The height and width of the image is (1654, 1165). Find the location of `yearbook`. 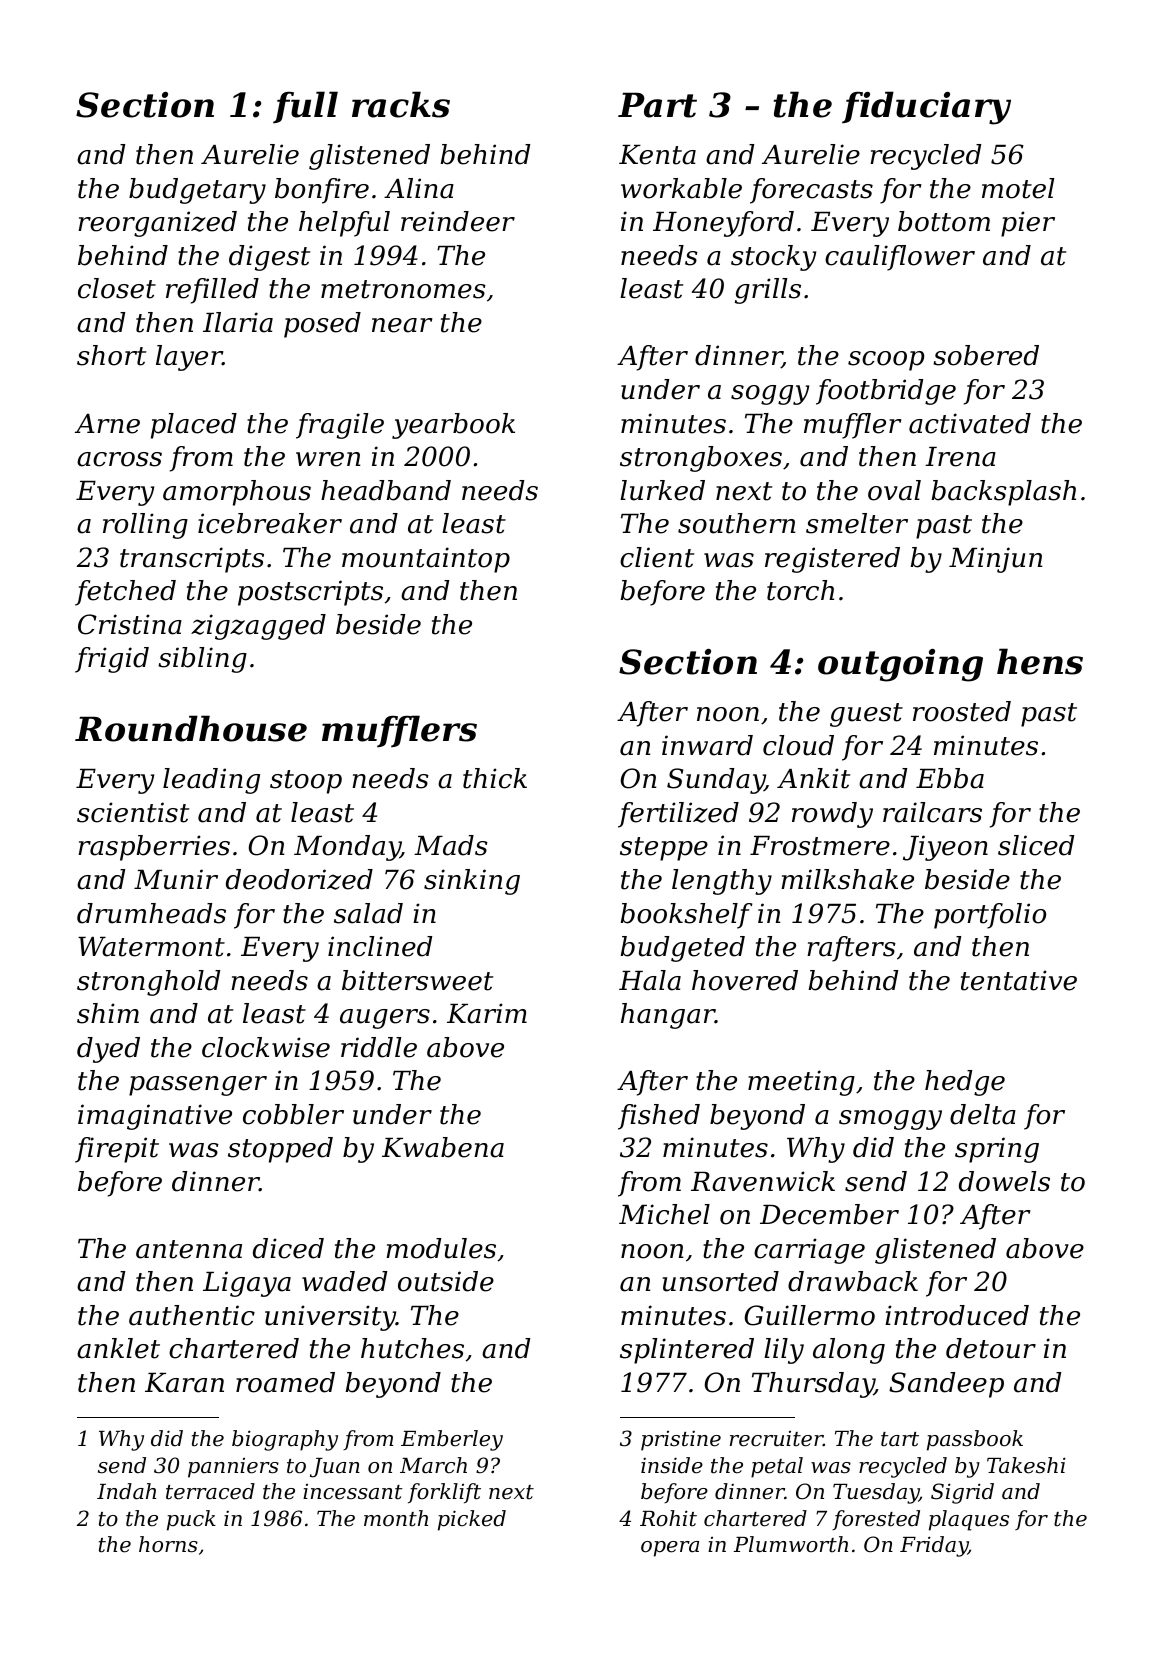

yearbook is located at coordinates (453, 426).
